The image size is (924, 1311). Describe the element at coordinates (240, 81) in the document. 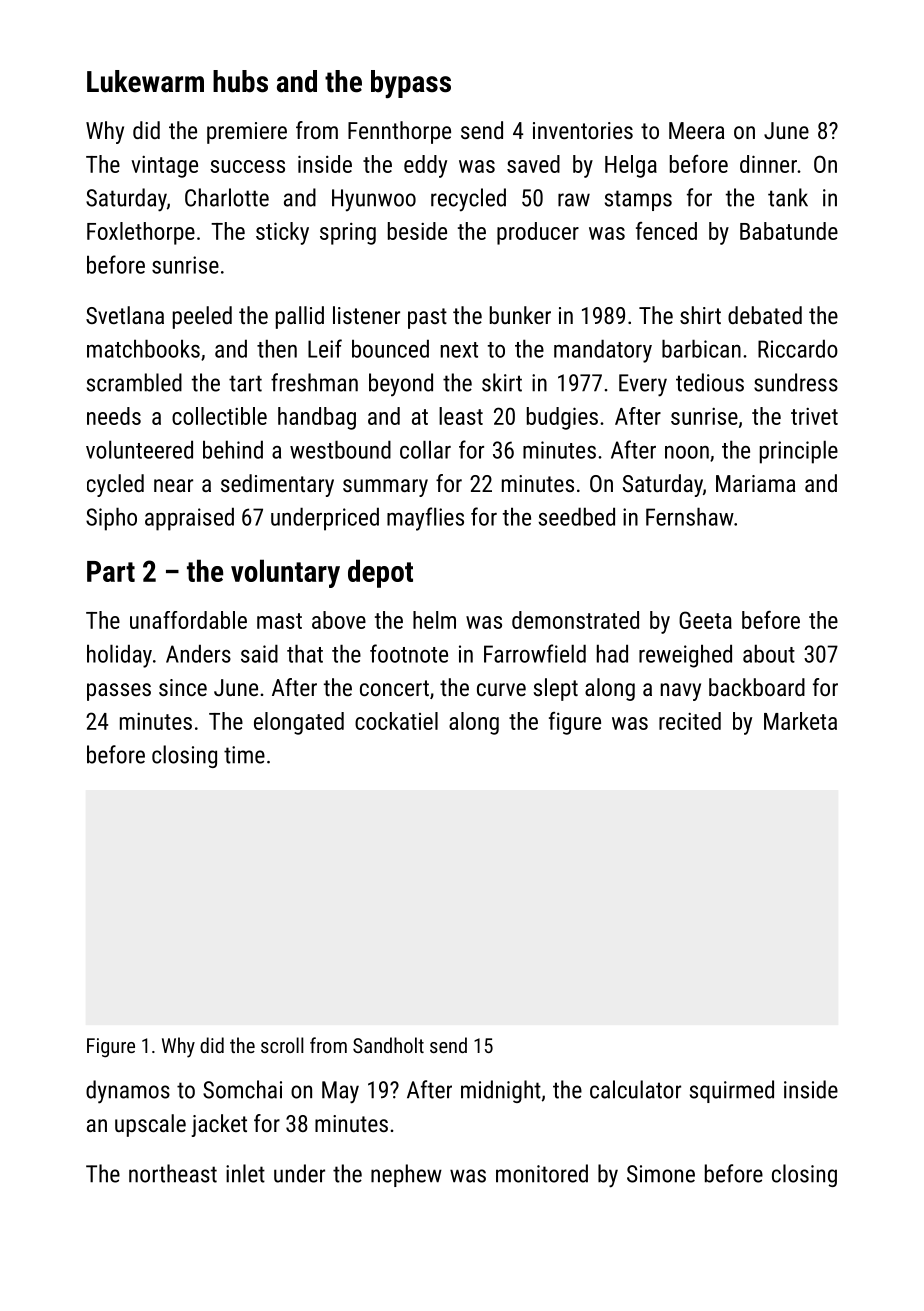

I see `hubs` at that location.
